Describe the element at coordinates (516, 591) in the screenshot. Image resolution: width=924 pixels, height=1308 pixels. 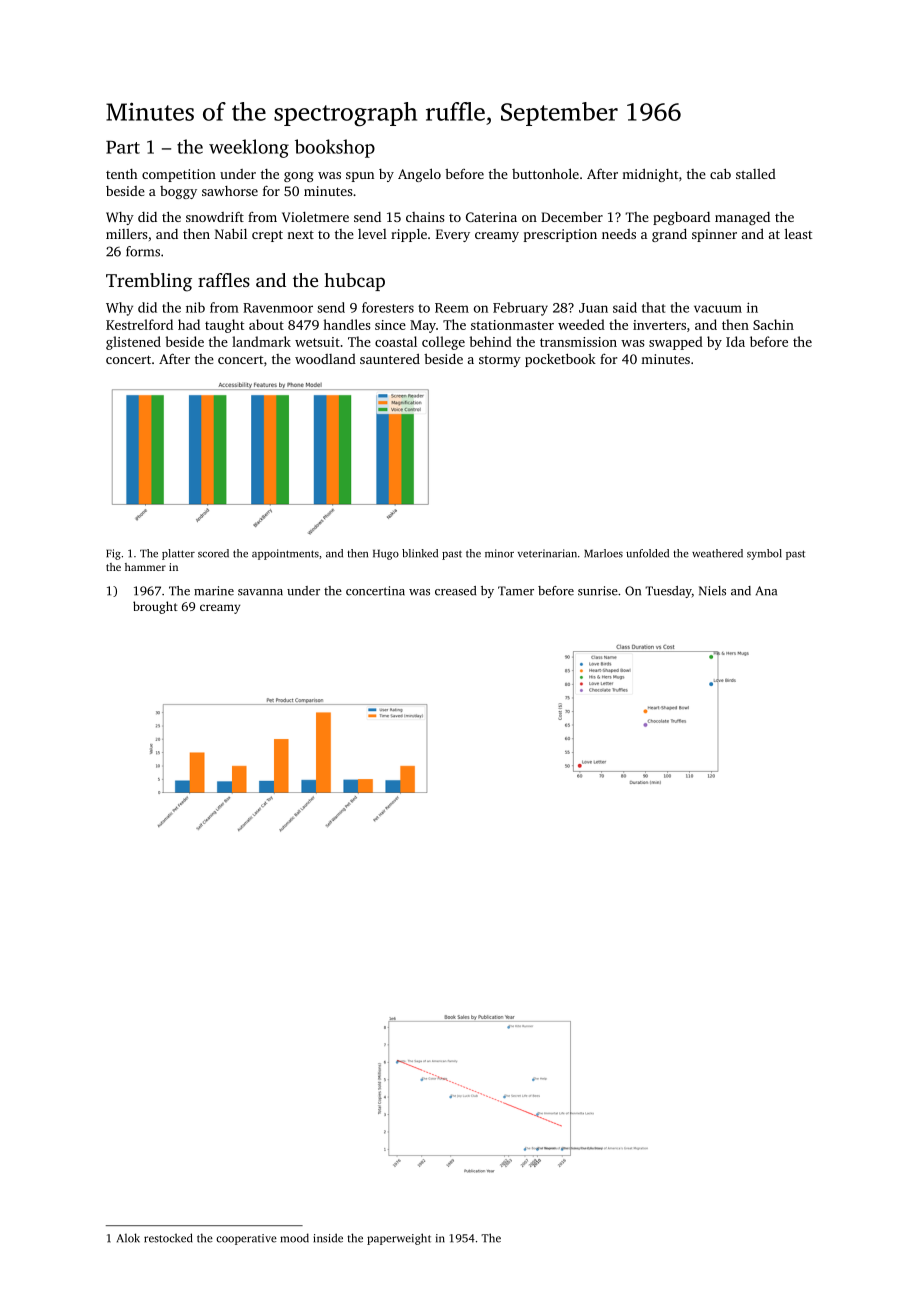
I see `Tamer` at that location.
